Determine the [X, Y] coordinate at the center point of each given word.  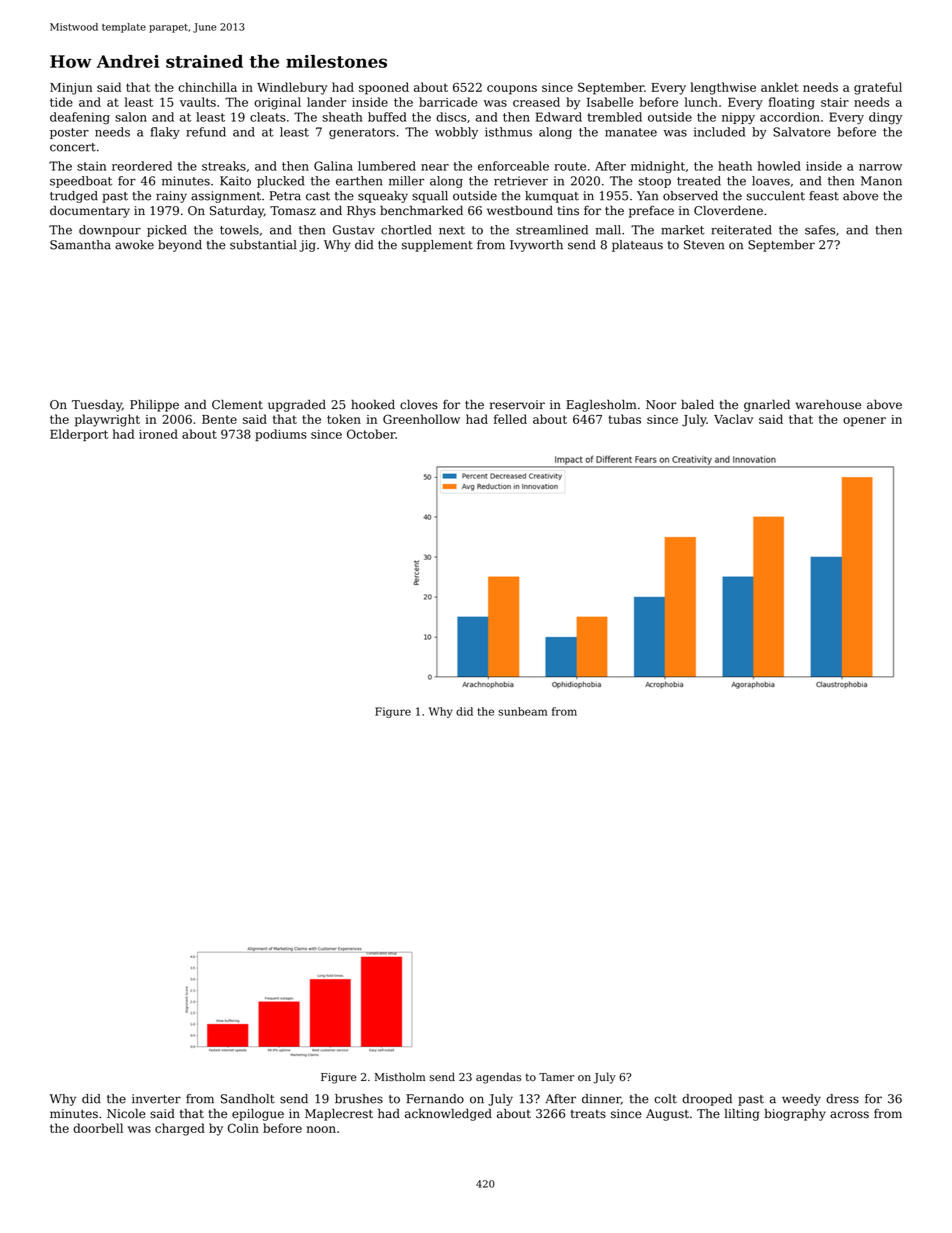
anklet [780, 87]
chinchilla [207, 87]
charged [180, 1129]
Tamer [556, 1077]
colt [665, 1099]
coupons [512, 90]
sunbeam [522, 711]
